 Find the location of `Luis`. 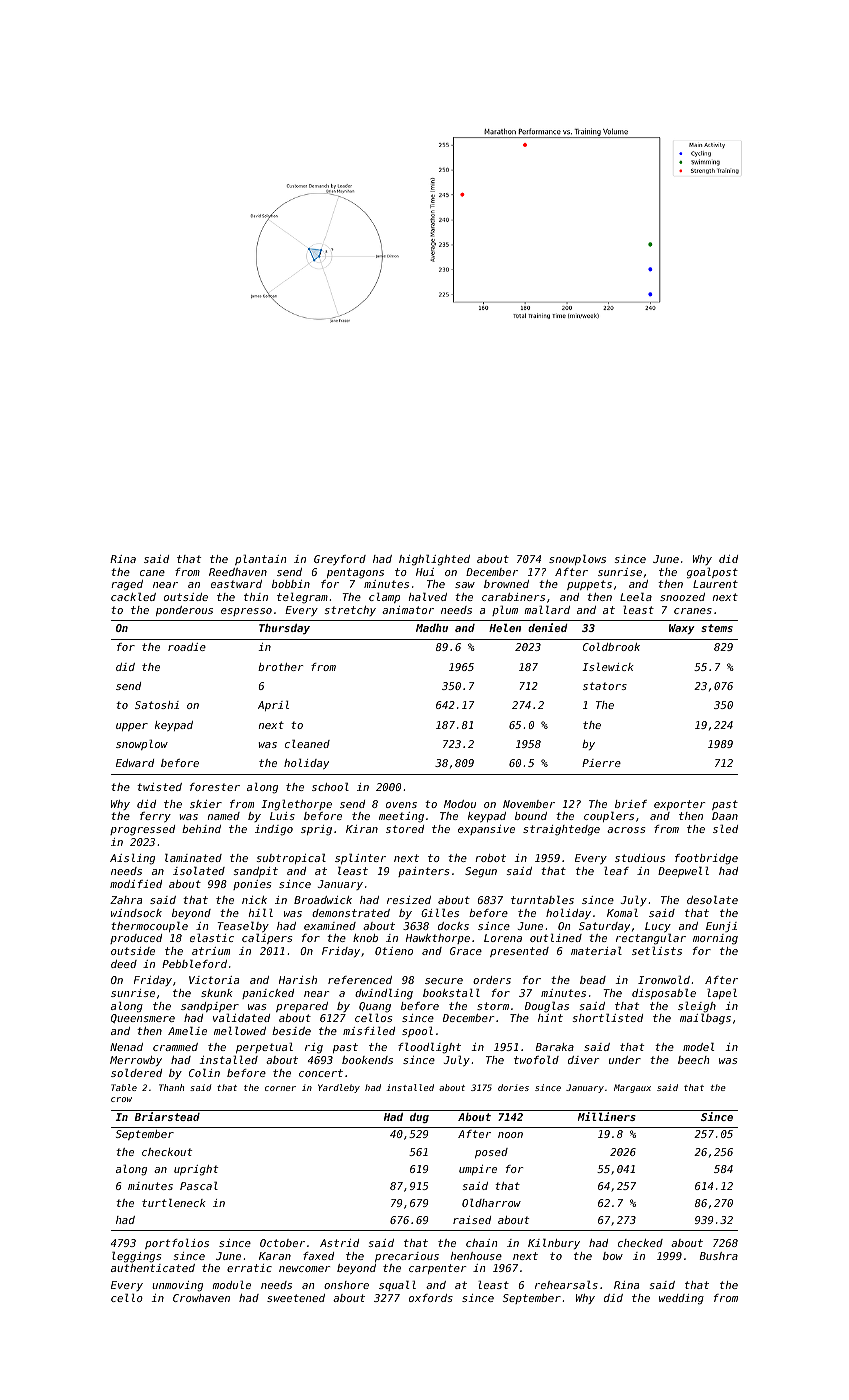

Luis is located at coordinates (282, 816).
